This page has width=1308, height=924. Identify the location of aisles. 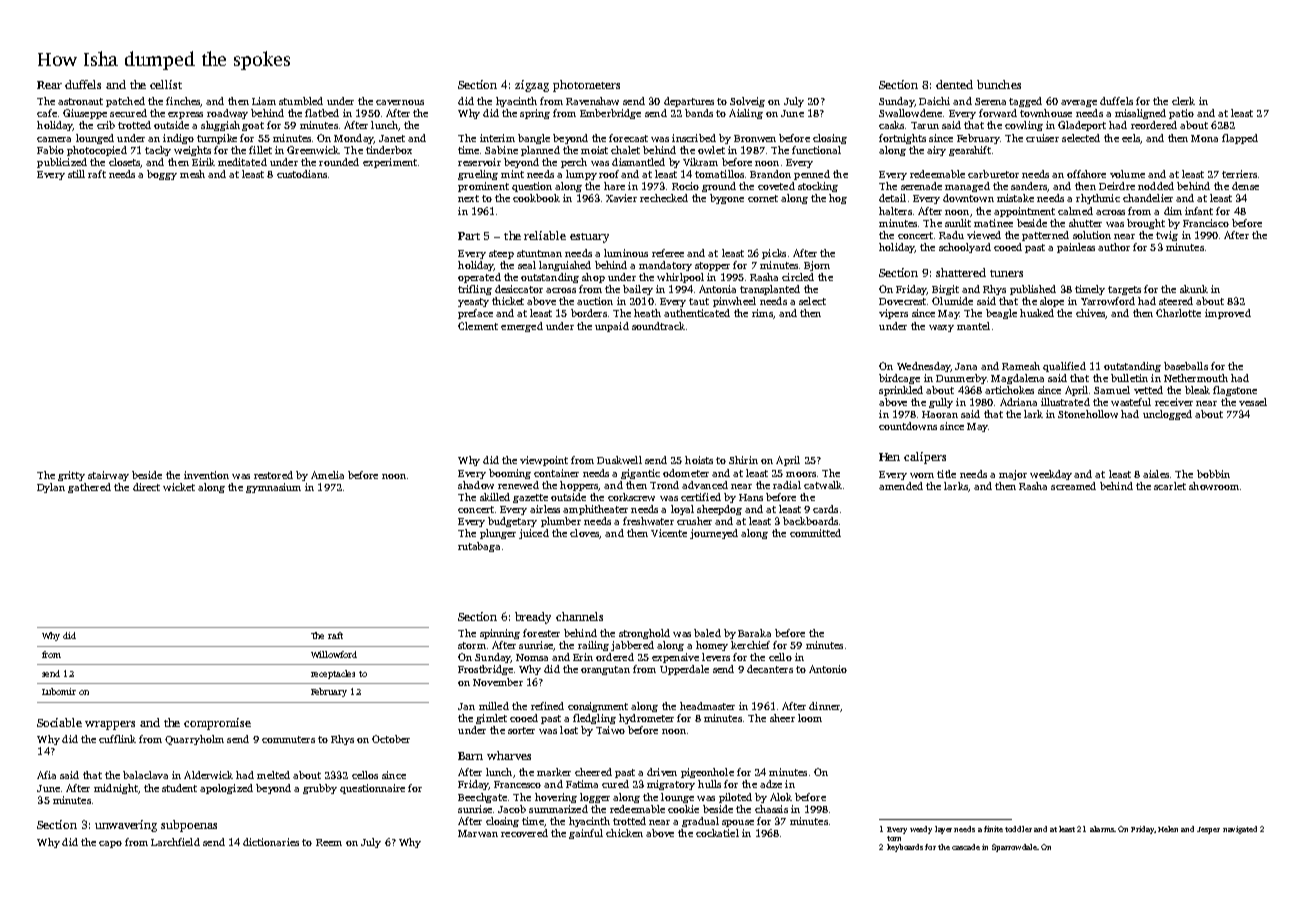
(1156, 474).
